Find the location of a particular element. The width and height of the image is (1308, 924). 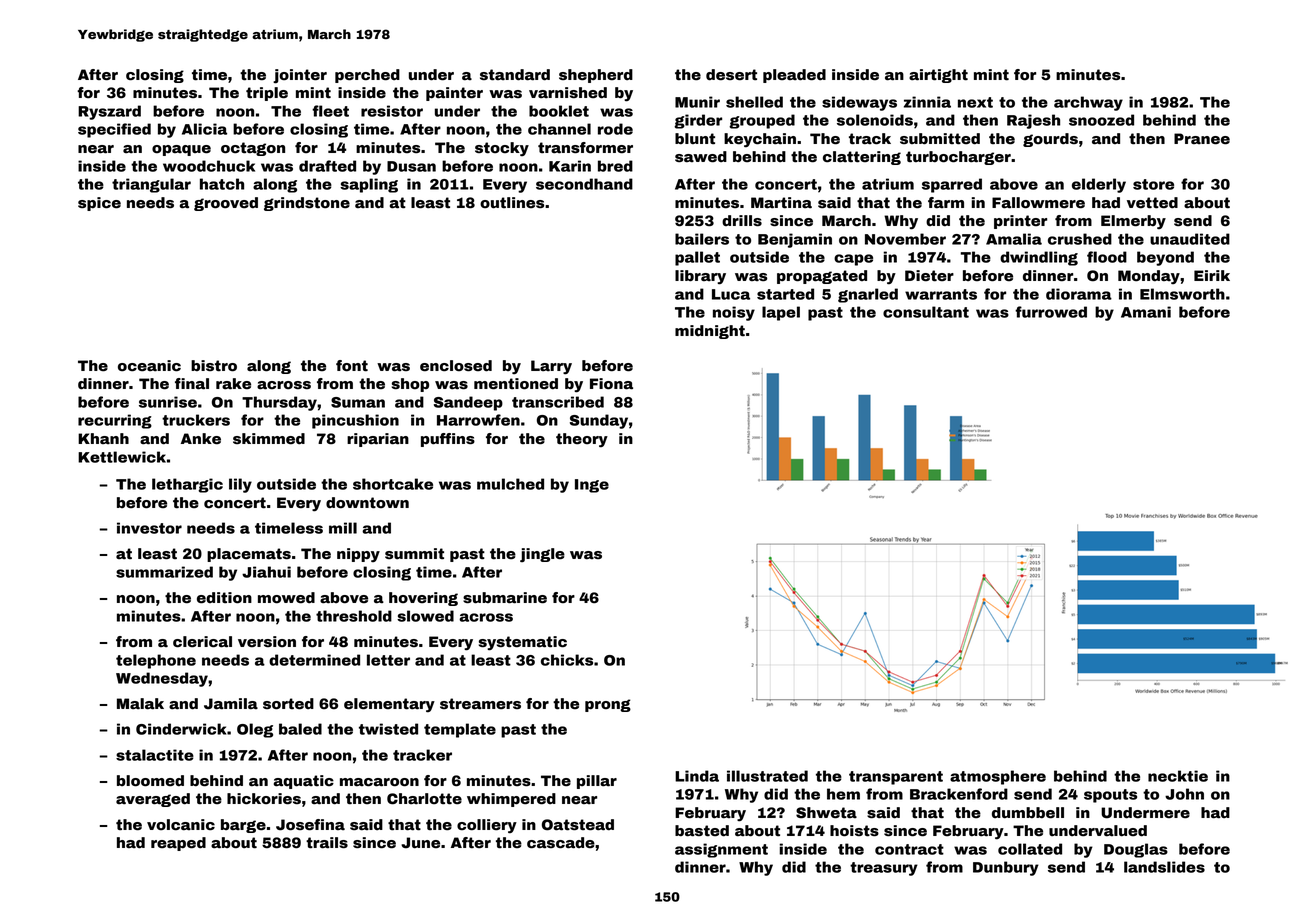

shepherd is located at coordinates (596, 76).
